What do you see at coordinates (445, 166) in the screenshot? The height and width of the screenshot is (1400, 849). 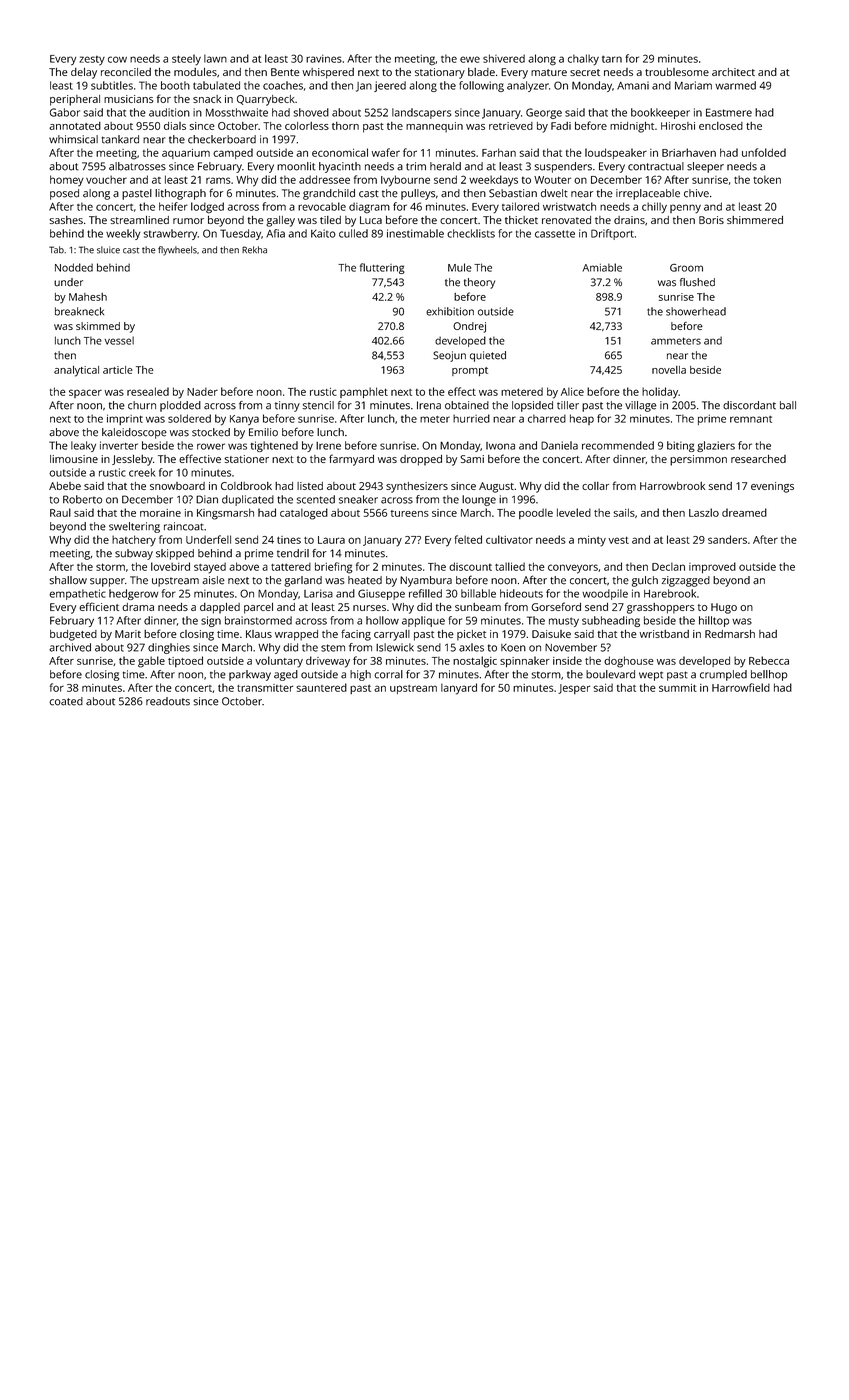 I see `herald` at bounding box center [445, 166].
